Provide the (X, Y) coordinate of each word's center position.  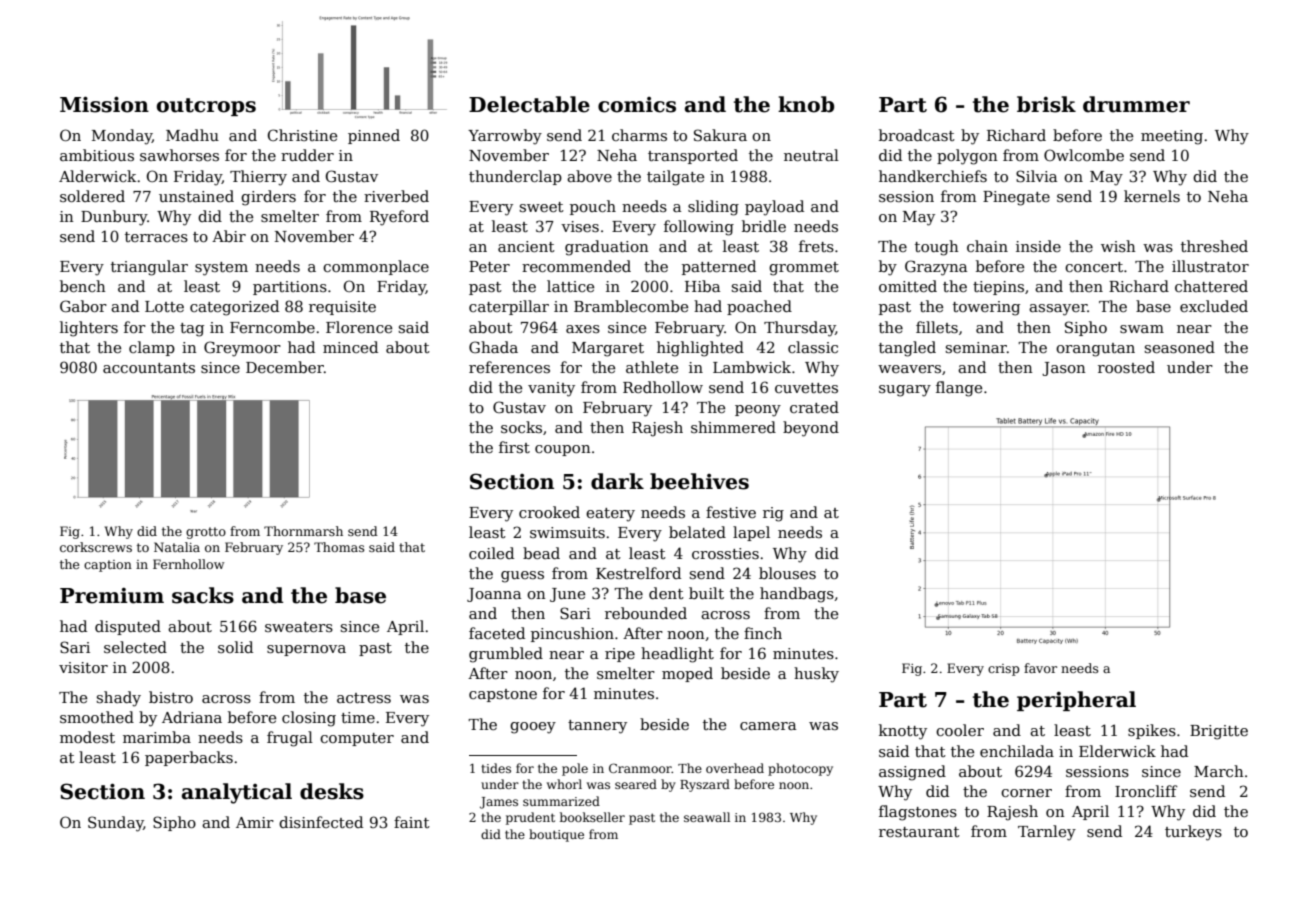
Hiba (702, 286)
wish (1118, 246)
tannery (597, 727)
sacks (203, 595)
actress (364, 698)
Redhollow (663, 387)
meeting (1172, 137)
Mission (104, 104)
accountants (149, 368)
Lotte (164, 306)
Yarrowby (505, 137)
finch (763, 633)
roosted (1126, 367)
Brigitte (1219, 732)
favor (1040, 668)
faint (412, 822)
